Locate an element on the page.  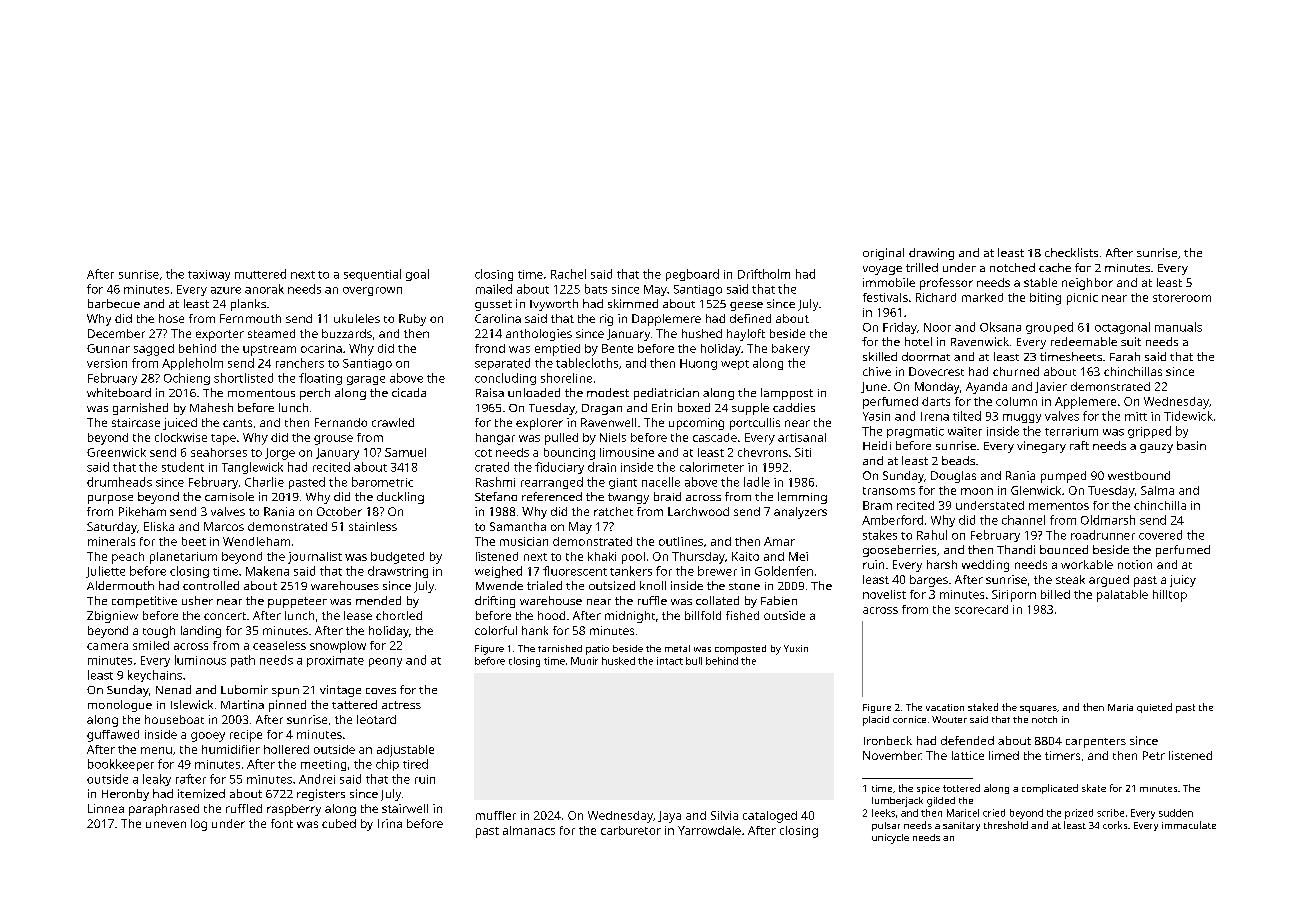
grouped is located at coordinates (1049, 328).
